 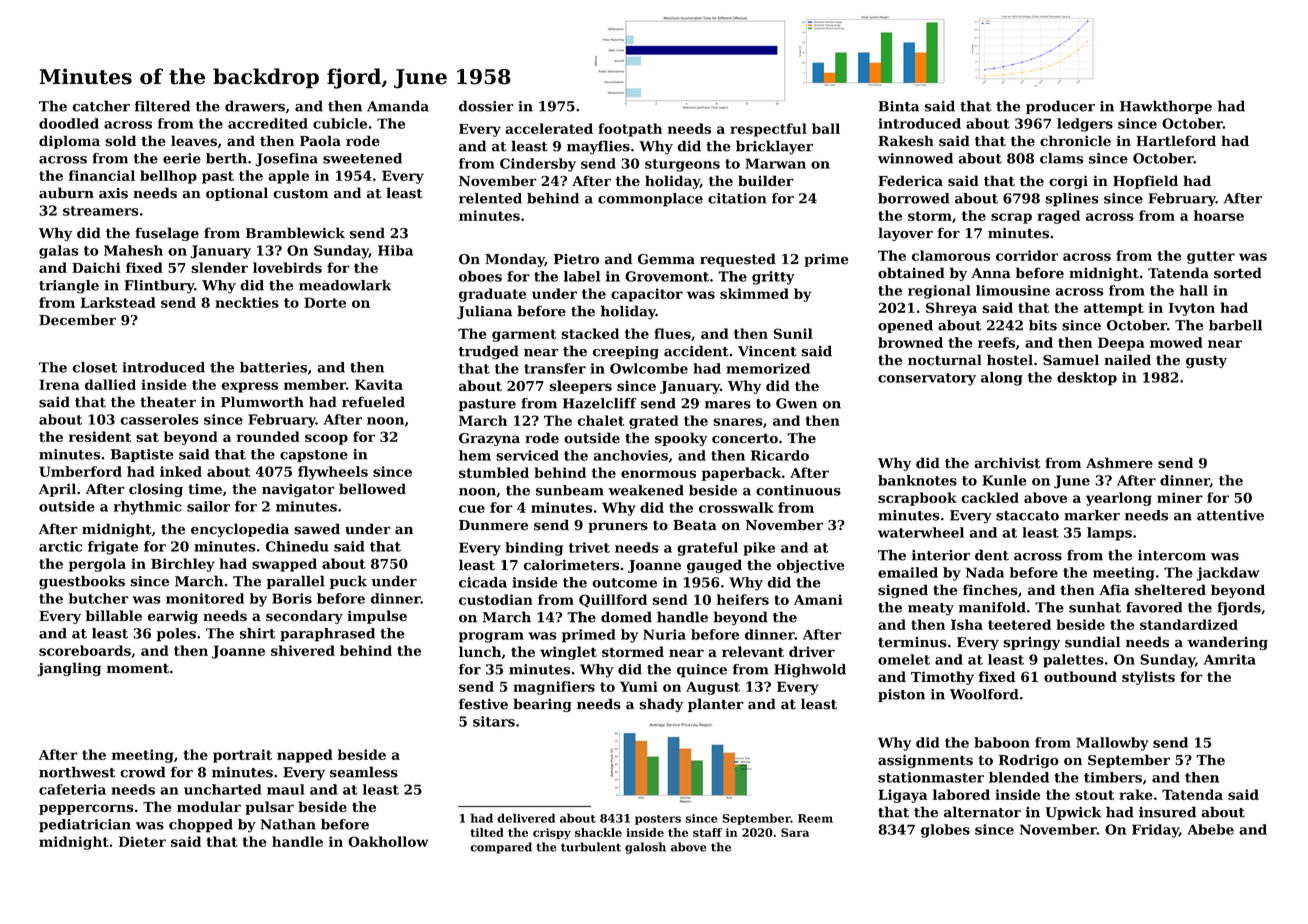 I want to click on miner, so click(x=1180, y=497).
